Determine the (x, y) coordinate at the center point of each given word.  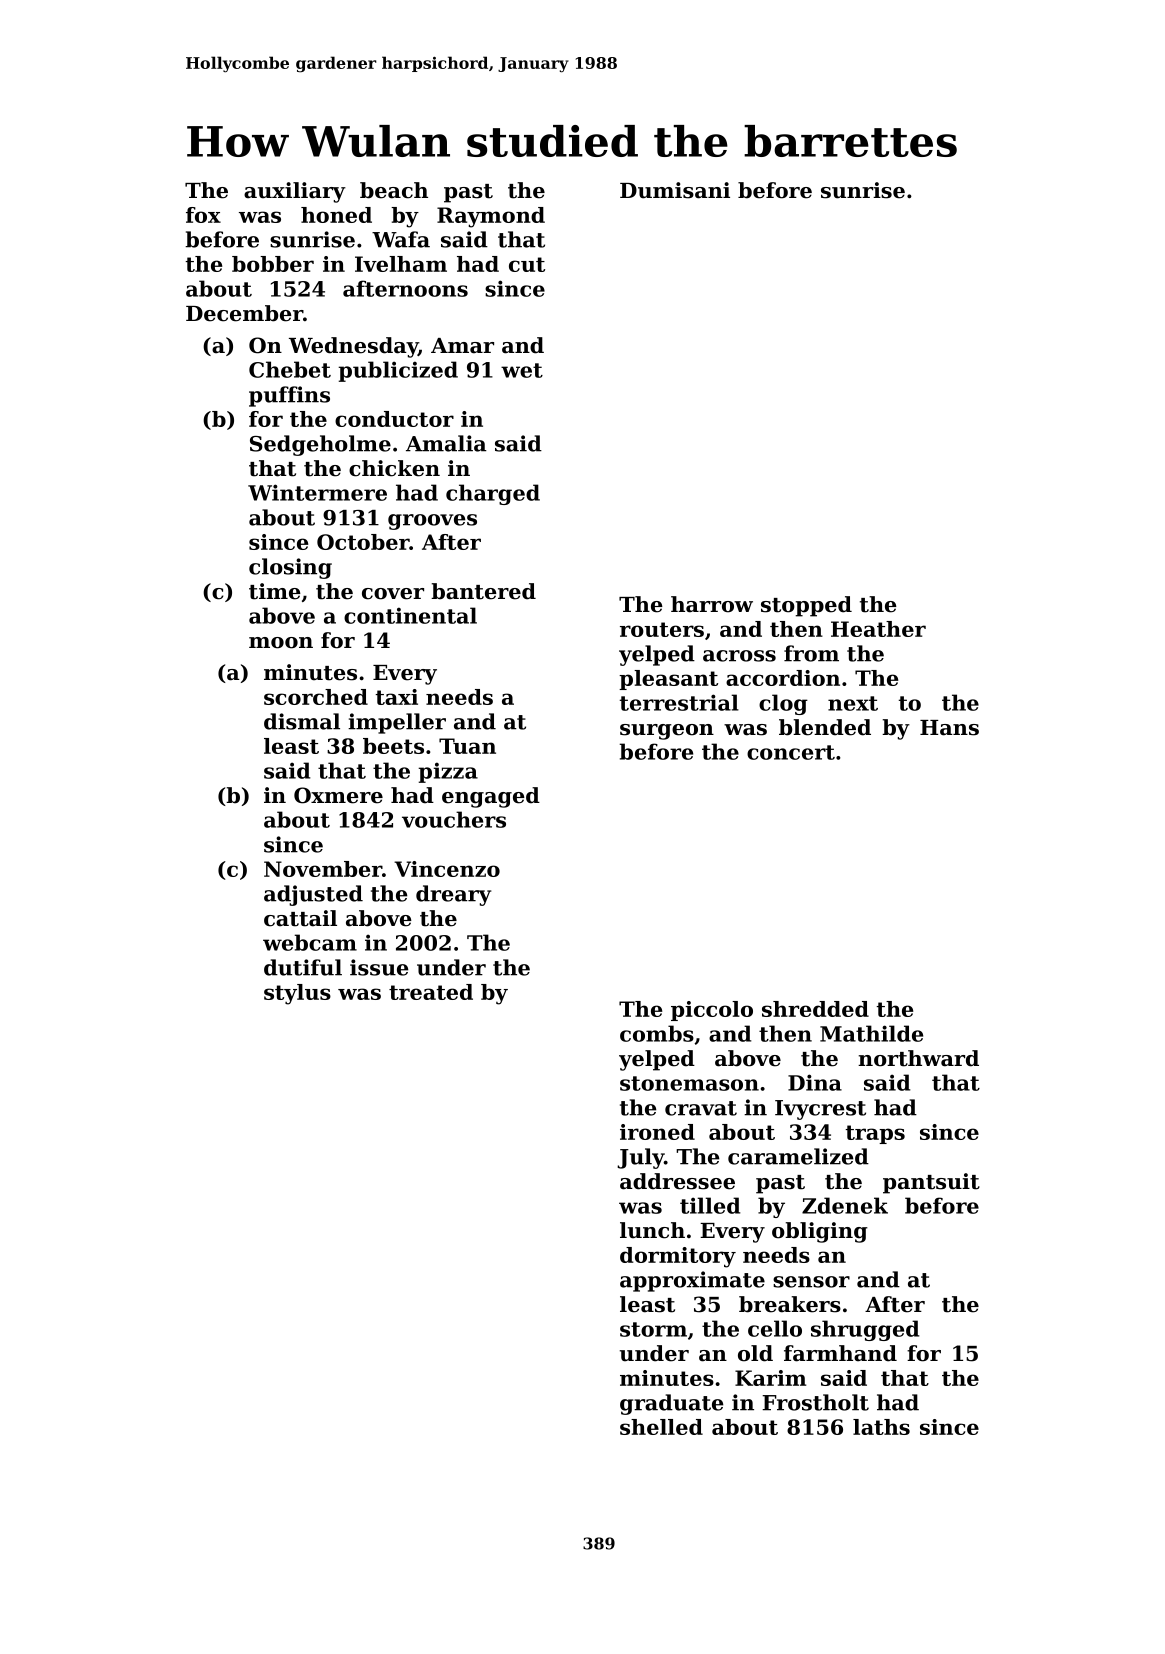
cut (527, 264)
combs (657, 1033)
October (363, 542)
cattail (300, 918)
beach (394, 190)
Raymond (491, 217)
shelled (661, 1427)
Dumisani (675, 190)
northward (918, 1058)
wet (522, 370)
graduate (671, 1404)
